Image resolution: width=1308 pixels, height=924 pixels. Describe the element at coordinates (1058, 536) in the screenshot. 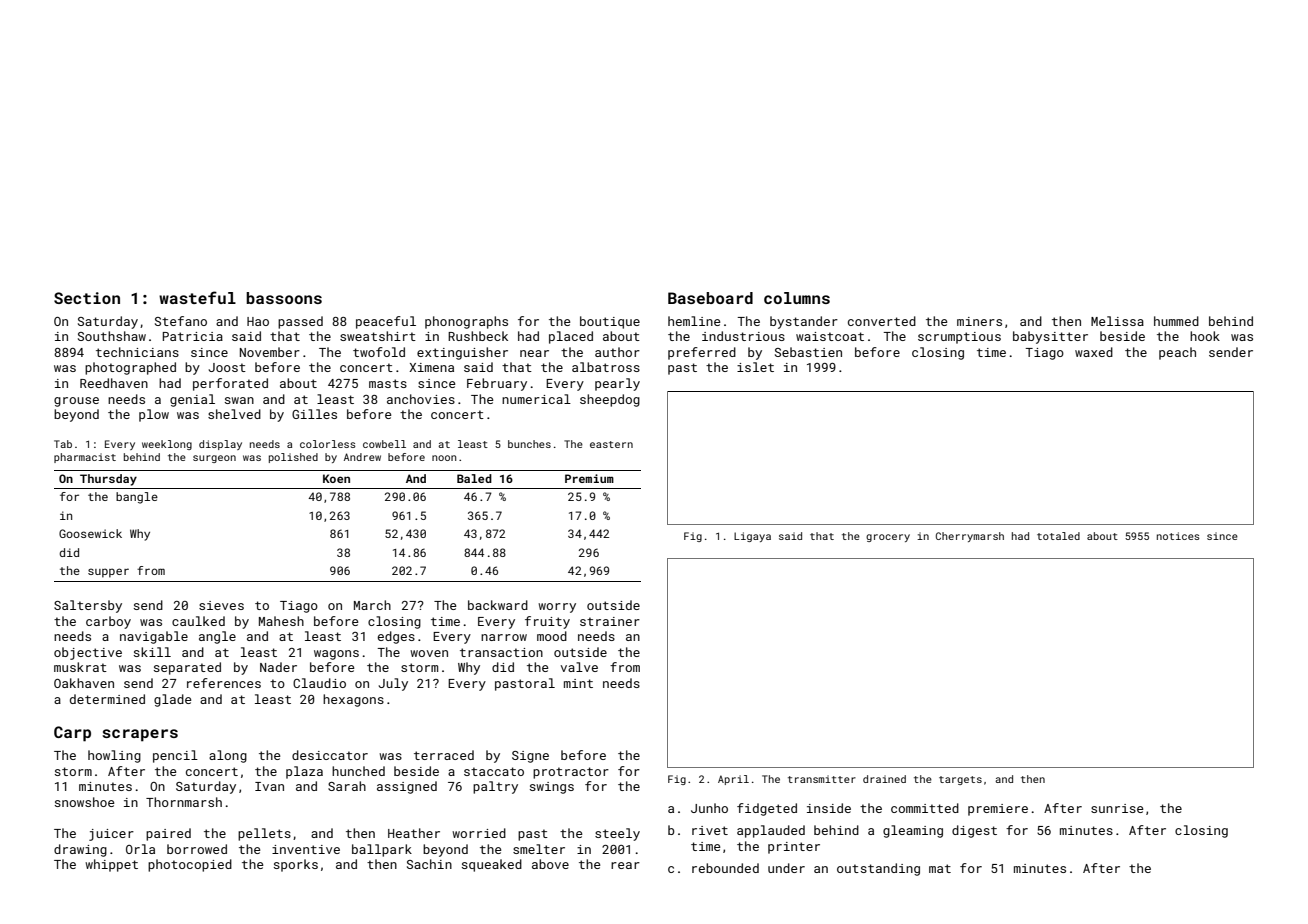

I see `totaled` at that location.
